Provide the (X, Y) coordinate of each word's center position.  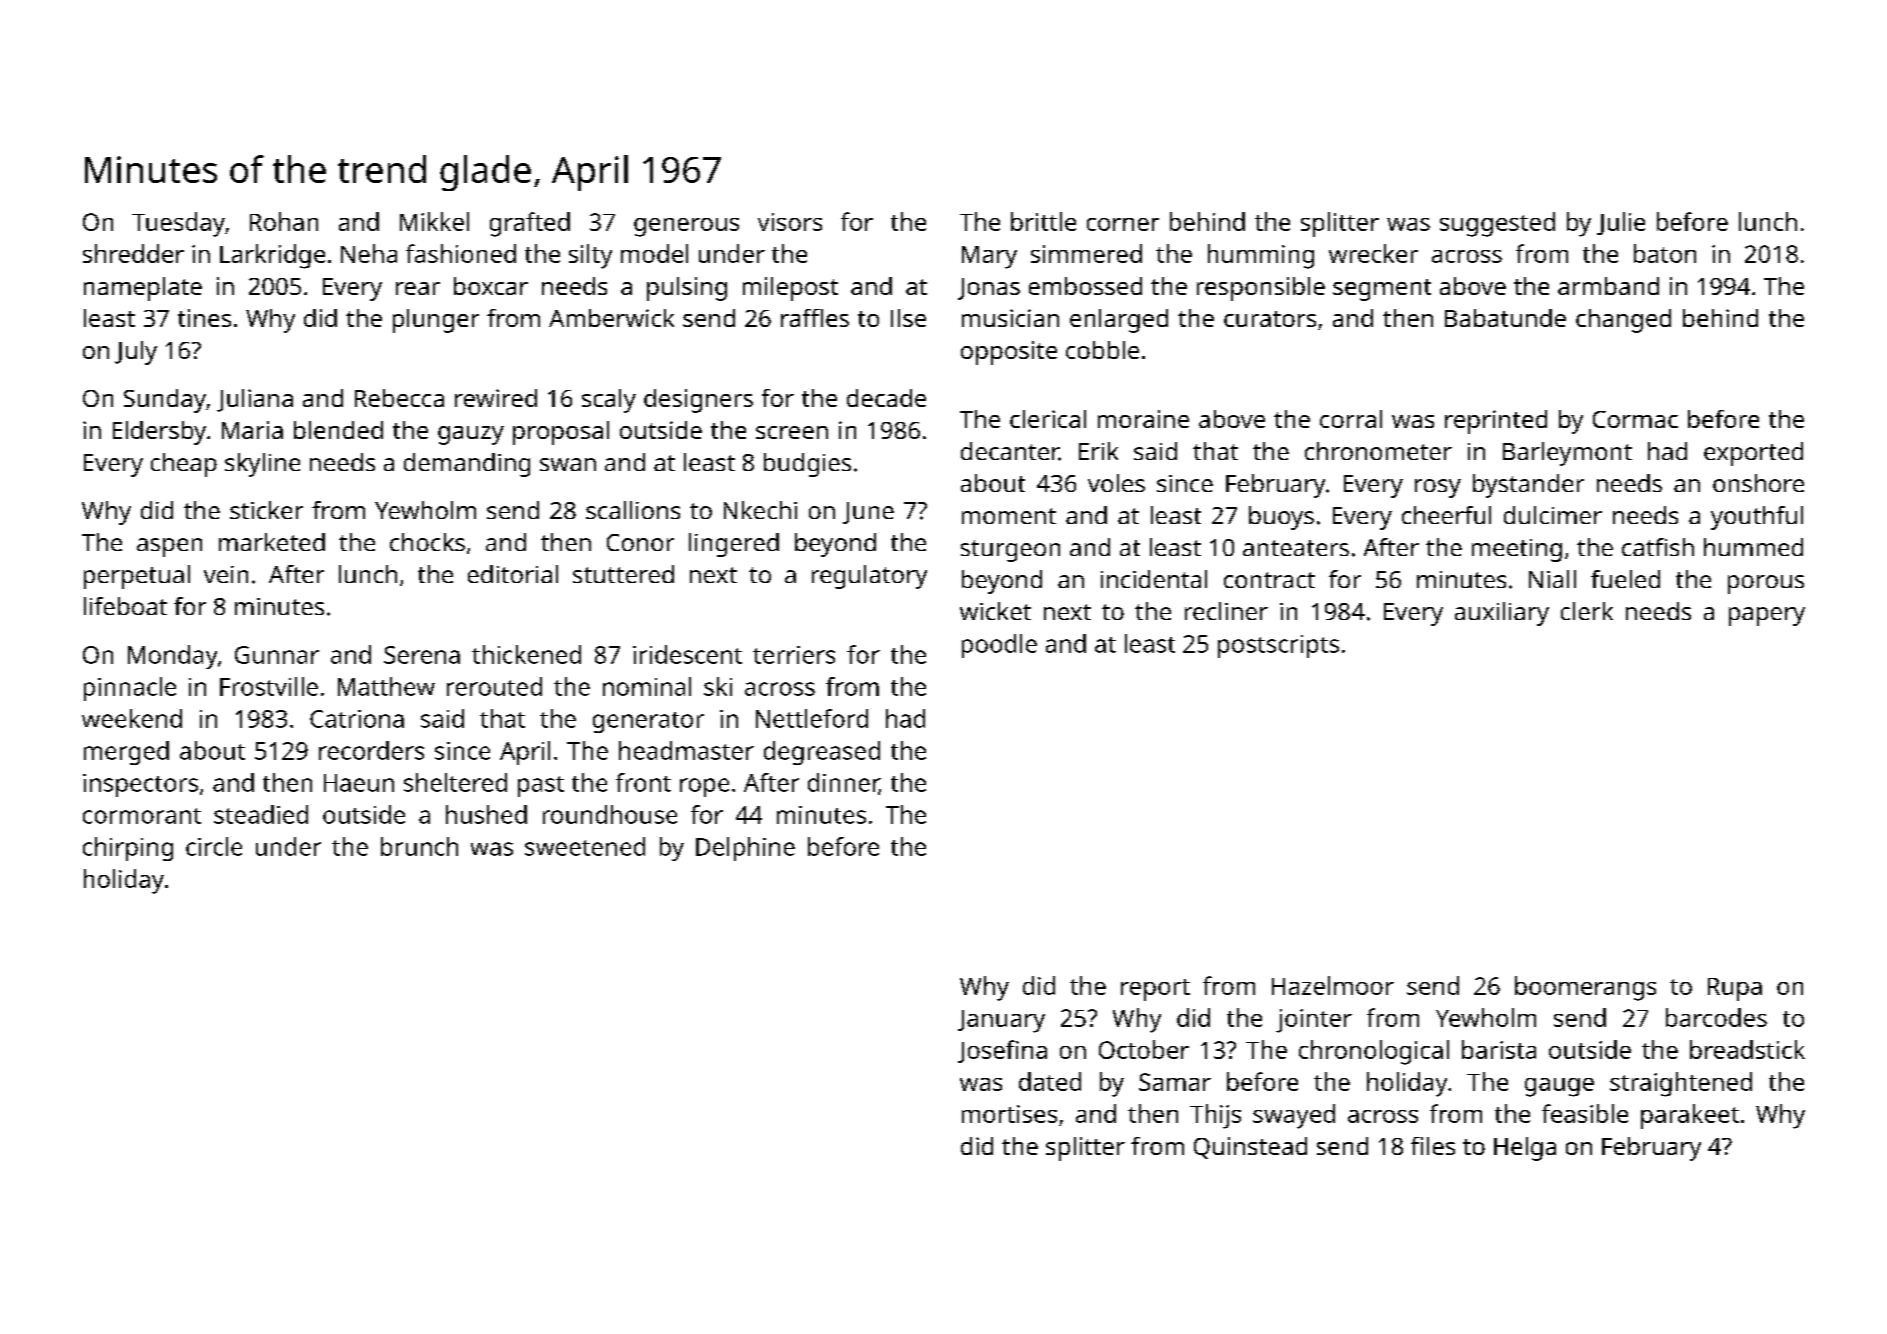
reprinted (1496, 422)
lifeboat (125, 606)
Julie (1621, 223)
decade (886, 398)
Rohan (284, 221)
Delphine (745, 849)
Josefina (1002, 1051)
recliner (1226, 611)
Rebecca (399, 398)
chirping (128, 849)
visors (790, 222)
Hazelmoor (1333, 985)
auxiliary (1502, 614)
